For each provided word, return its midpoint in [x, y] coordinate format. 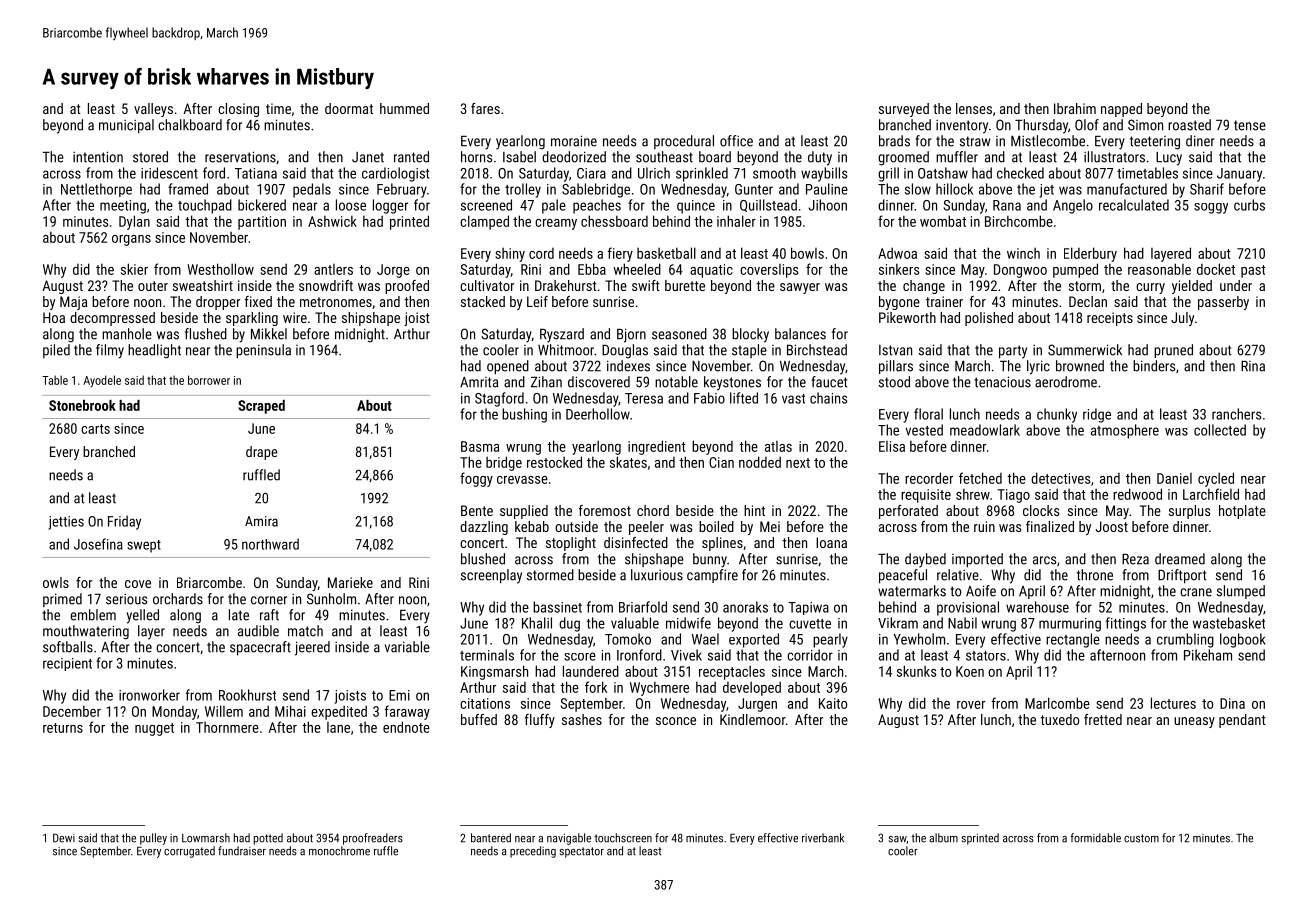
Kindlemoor [753, 719]
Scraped [261, 407]
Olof [1087, 125]
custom [1141, 838]
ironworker [149, 695]
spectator [581, 852]
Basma [480, 446]
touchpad [205, 206]
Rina [1253, 366]
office [736, 141]
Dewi [64, 838]
